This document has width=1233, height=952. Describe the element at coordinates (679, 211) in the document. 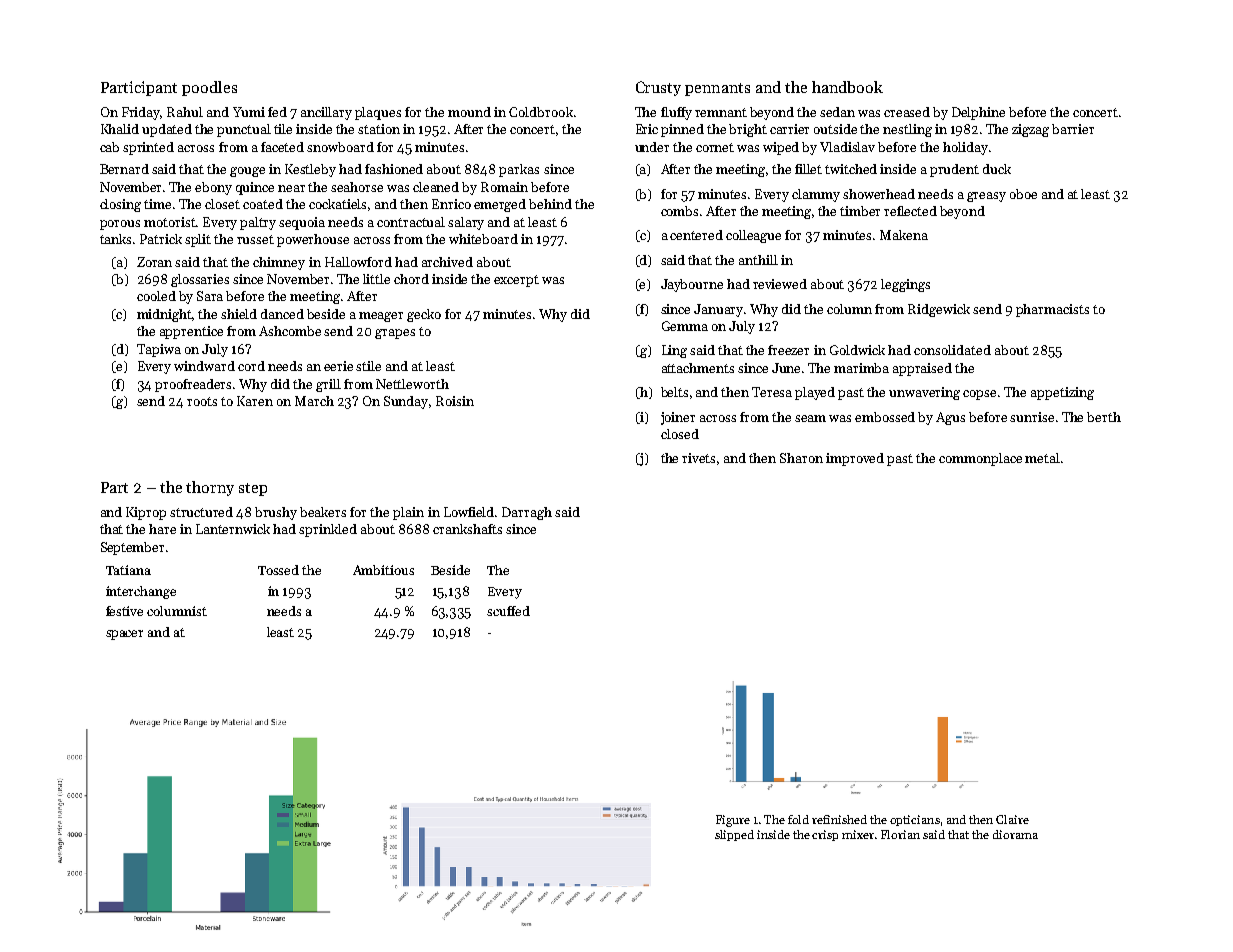

I see `combs` at that location.
